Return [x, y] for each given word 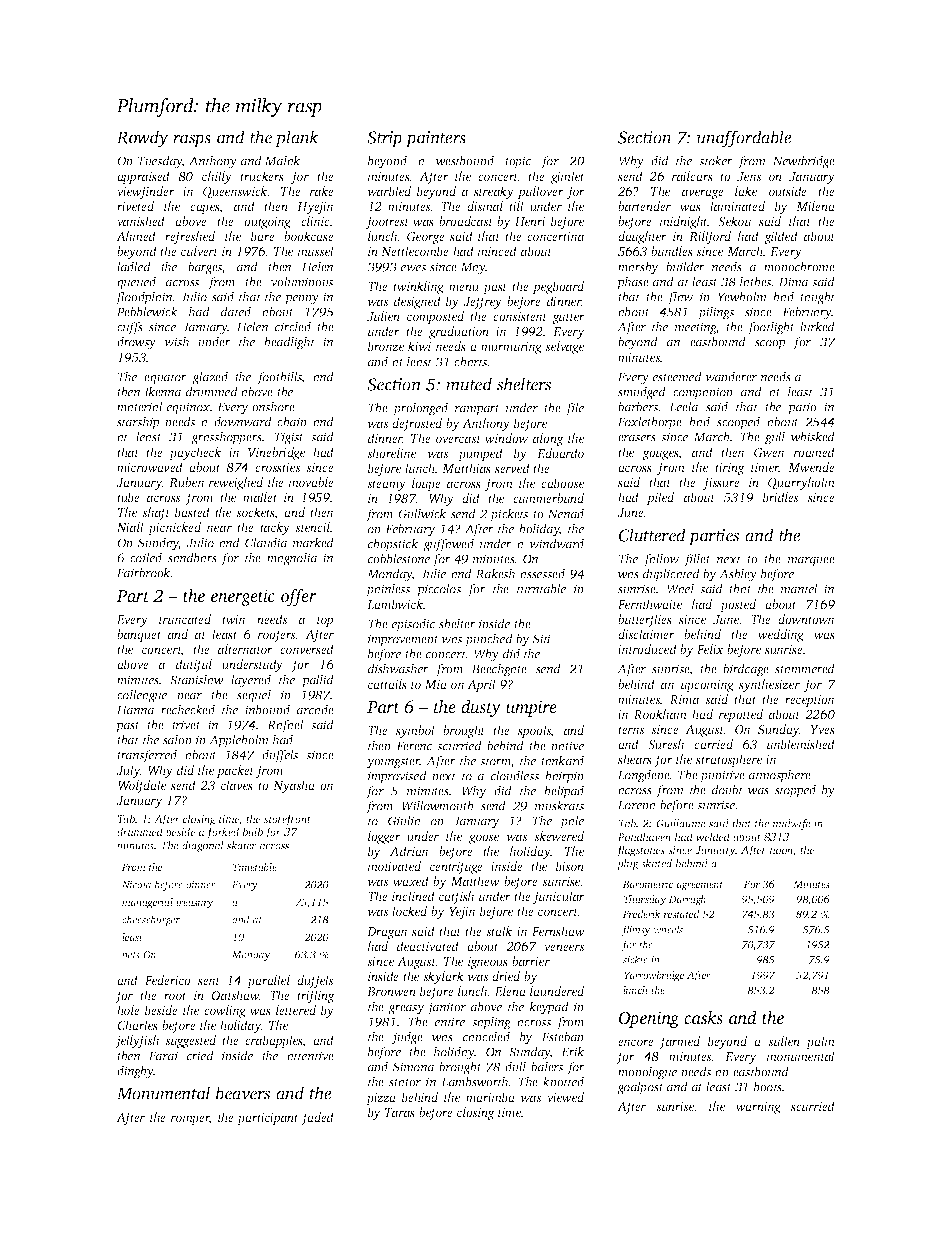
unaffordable [744, 139]
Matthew [475, 881]
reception [810, 701]
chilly [217, 177]
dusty [481, 708]
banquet [139, 635]
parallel [268, 981]
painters [436, 139]
